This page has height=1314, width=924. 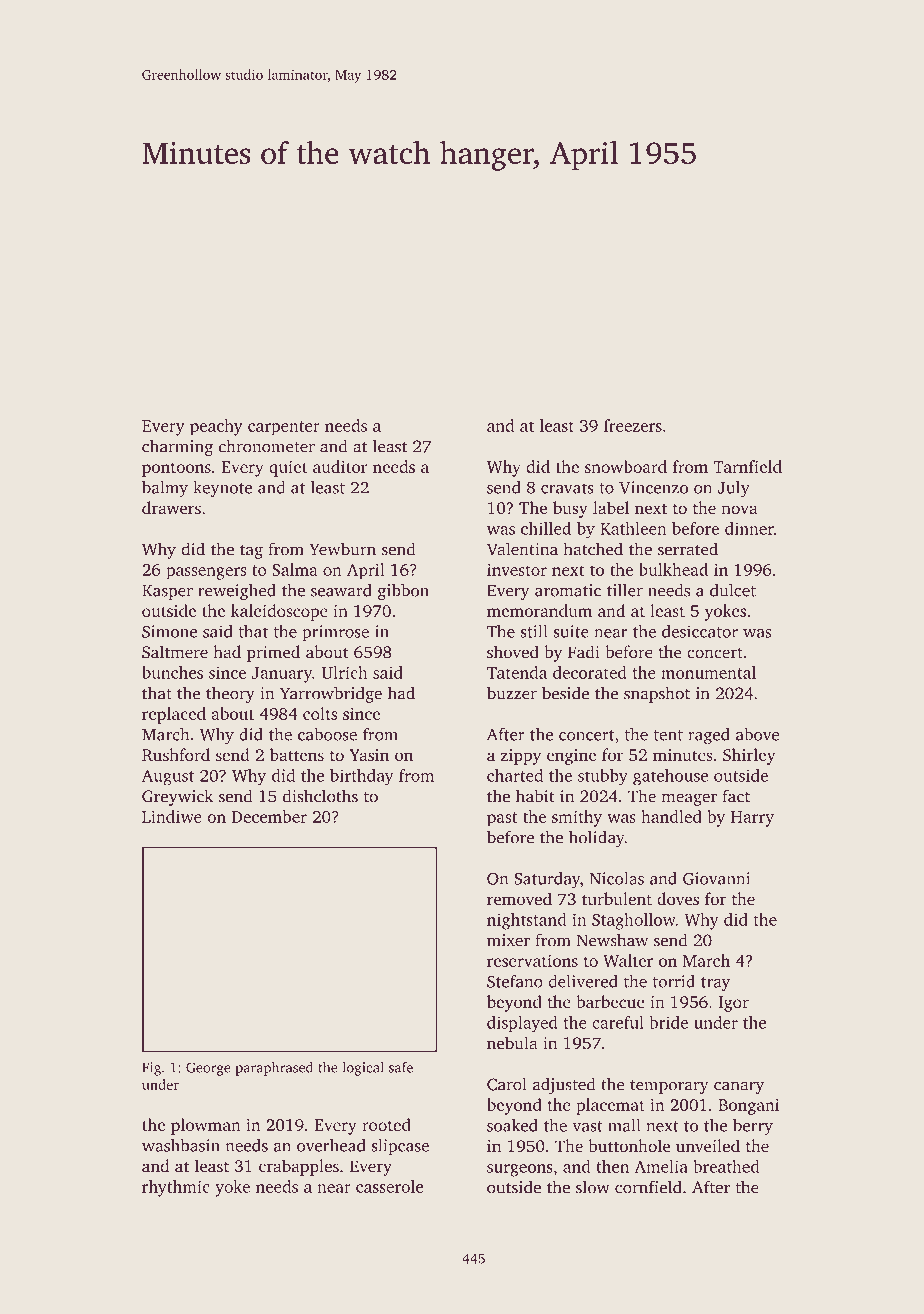 I want to click on December, so click(x=269, y=816).
